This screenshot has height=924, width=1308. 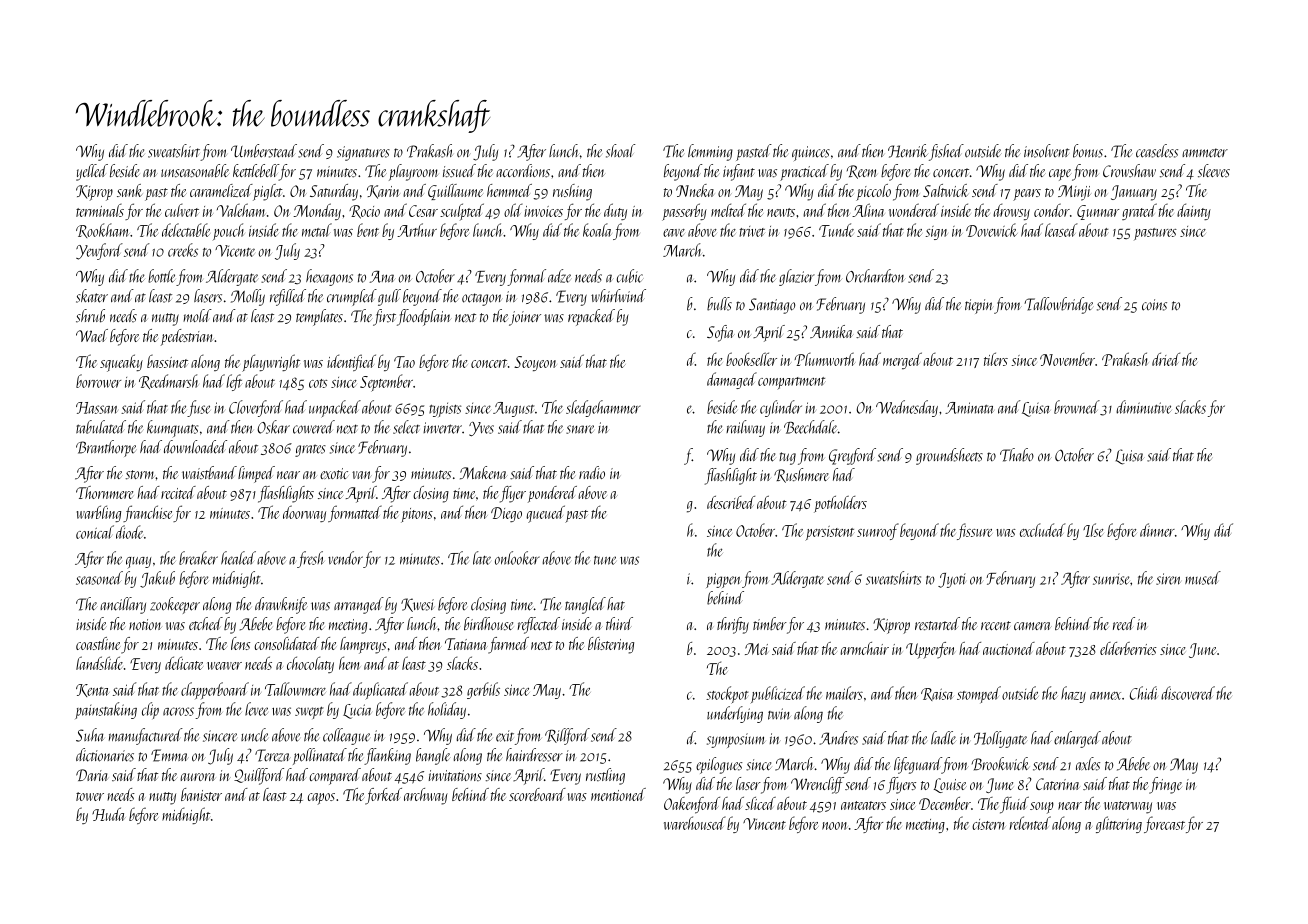 I want to click on dinner, so click(x=1157, y=530).
